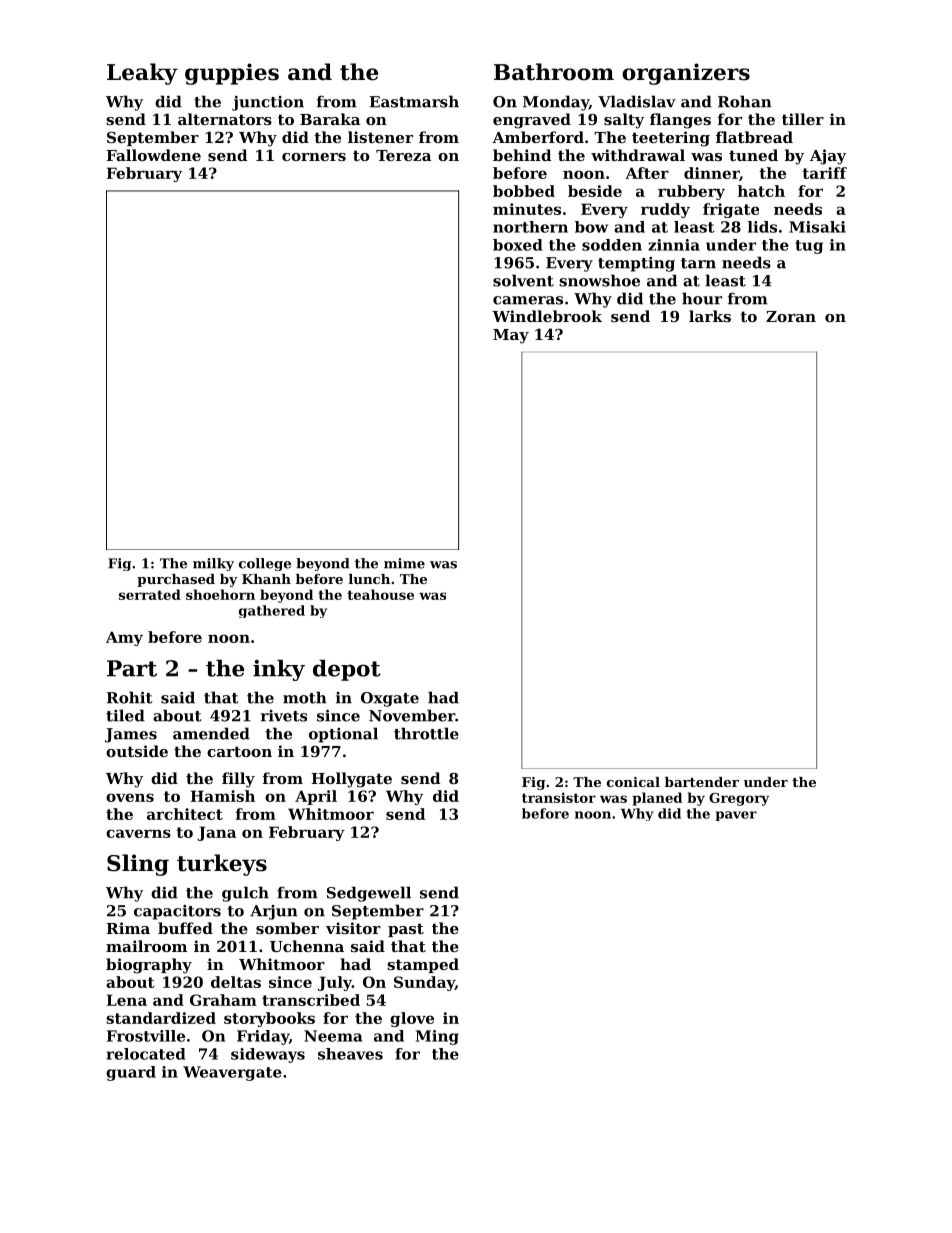 This image has height=1233, width=952. I want to click on guppies, so click(232, 74).
